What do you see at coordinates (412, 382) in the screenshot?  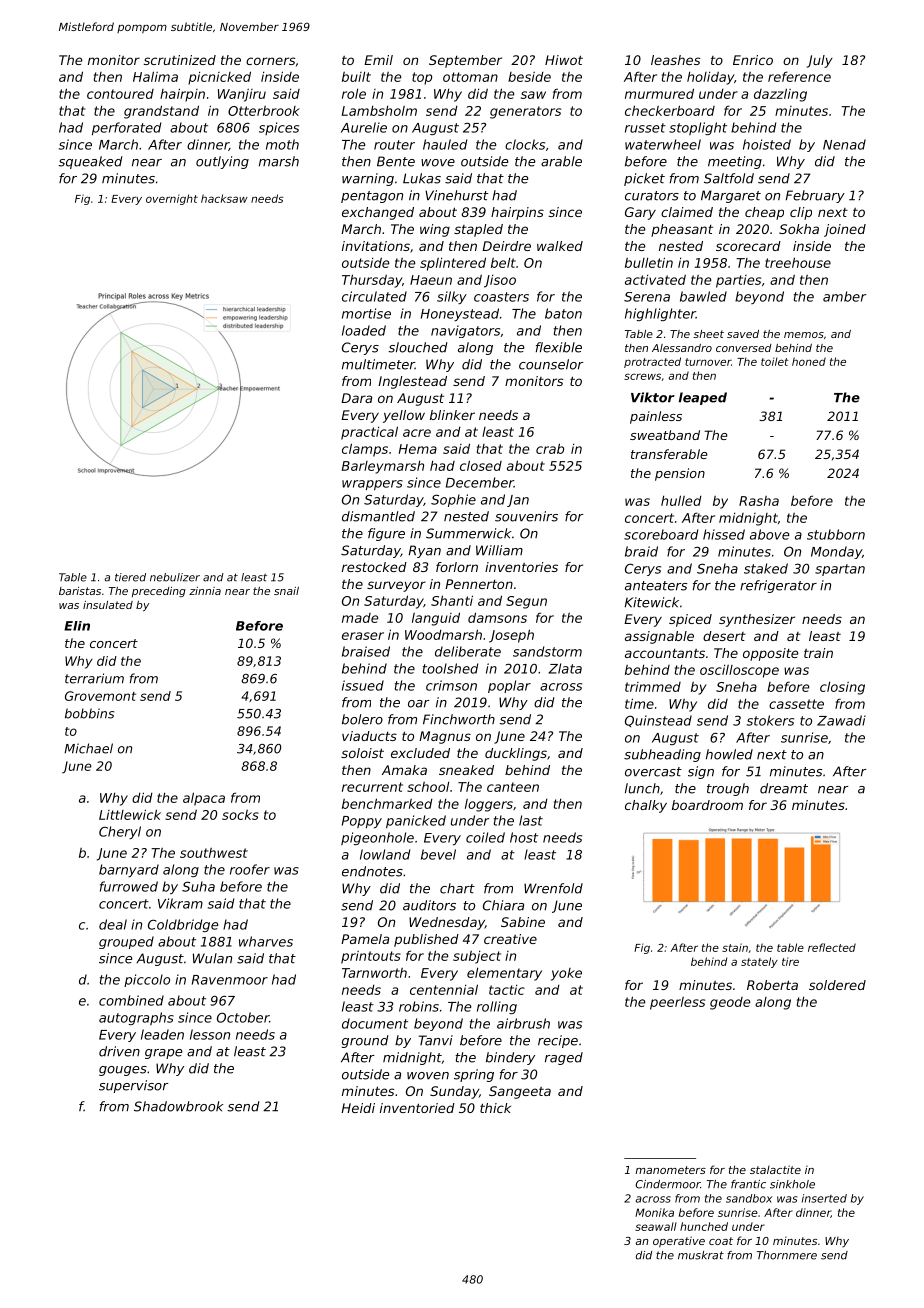 I see `Inglestead` at bounding box center [412, 382].
